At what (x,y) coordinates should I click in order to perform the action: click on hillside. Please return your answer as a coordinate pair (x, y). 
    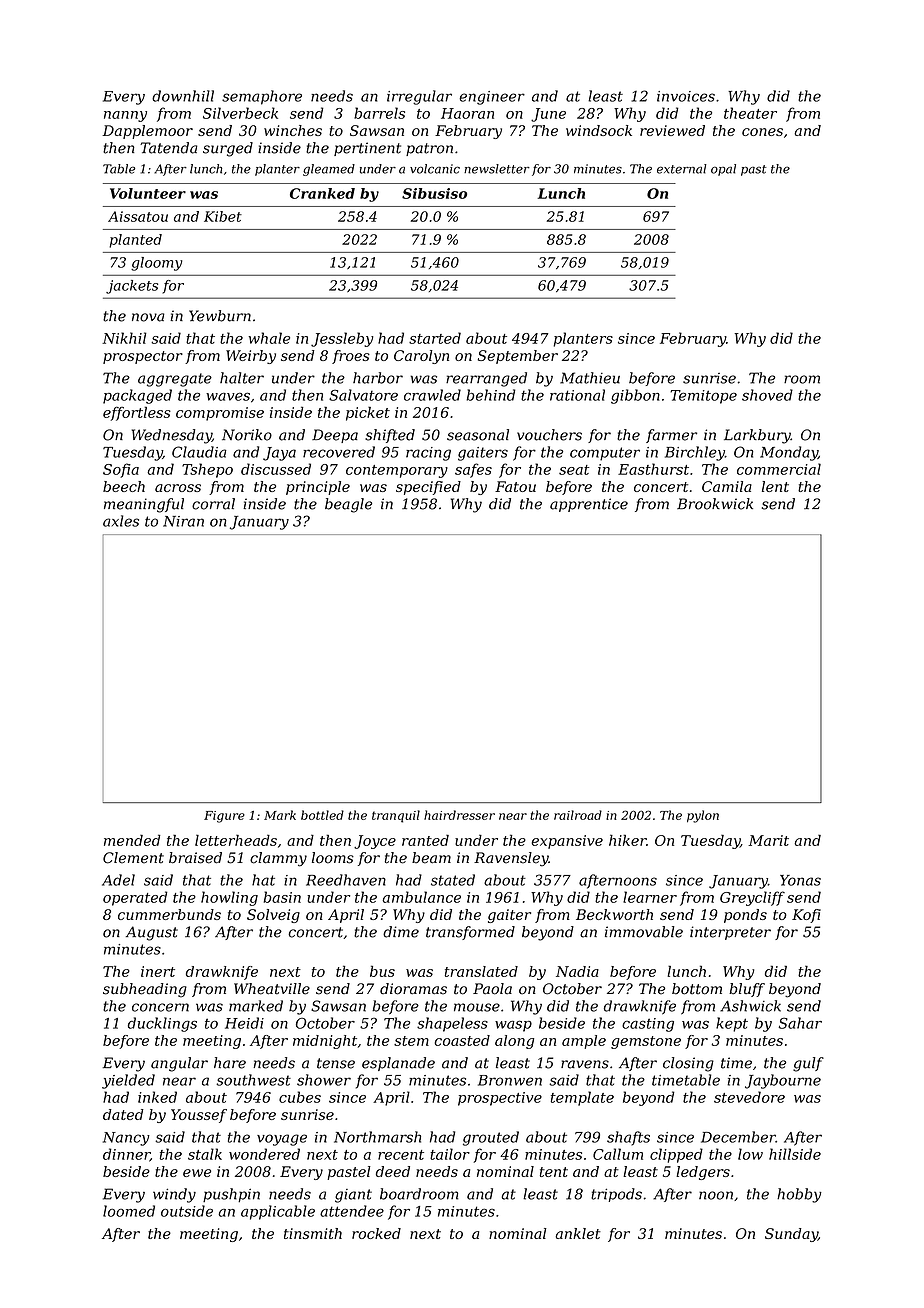
    Looking at the image, I should click on (795, 1154).
